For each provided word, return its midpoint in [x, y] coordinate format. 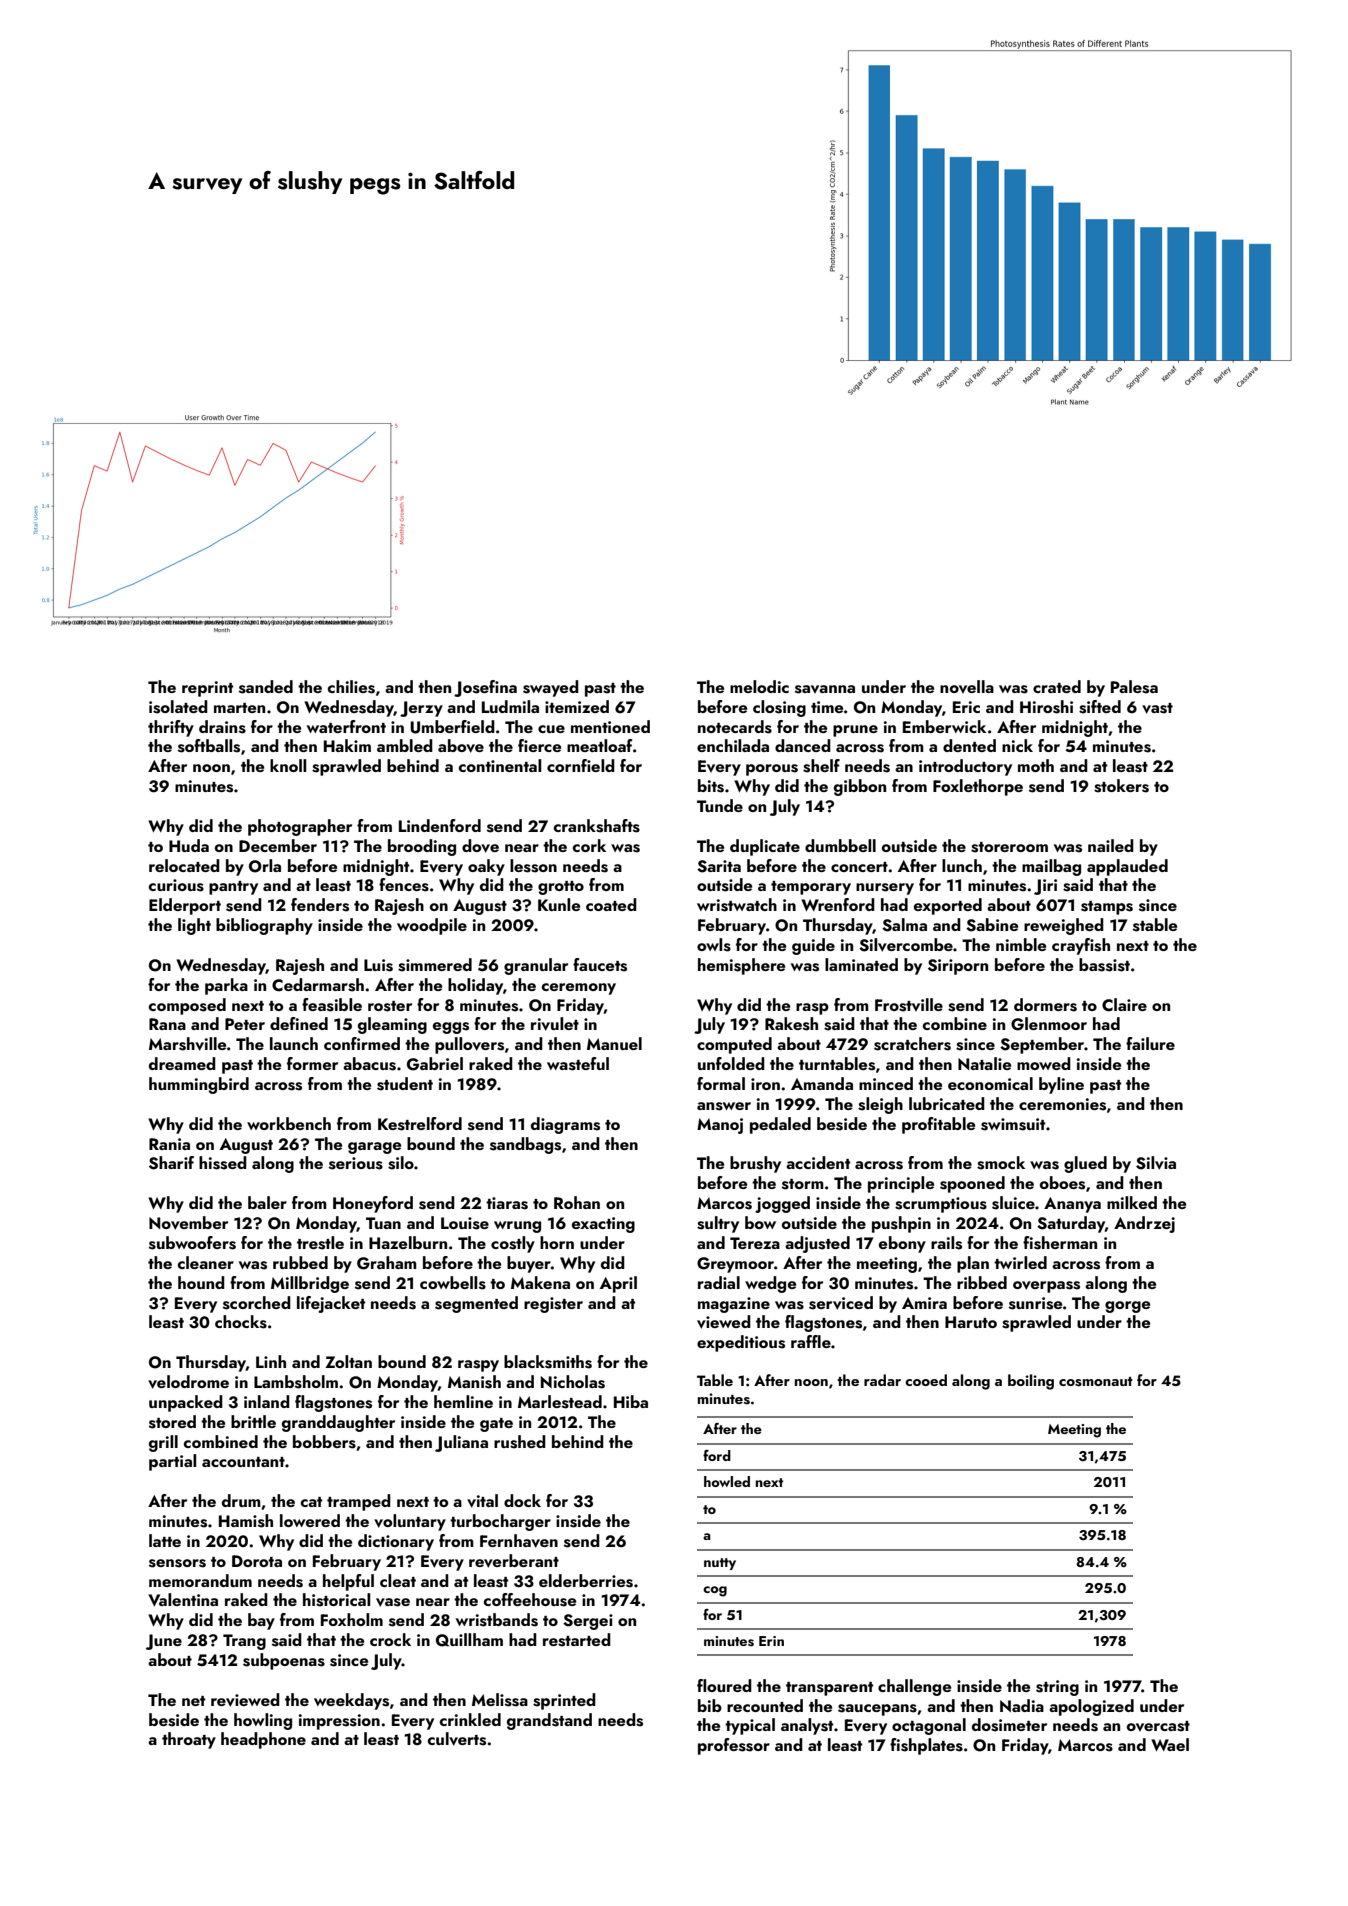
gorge [1127, 1307]
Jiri [1045, 887]
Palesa [1134, 687]
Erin [771, 1641]
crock [390, 1639]
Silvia [1156, 1163]
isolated [178, 707]
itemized [577, 706]
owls [714, 945]
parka [226, 986]
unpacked [186, 1403]
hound [201, 1282]
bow [760, 1222]
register [553, 1305]
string [1057, 1688]
